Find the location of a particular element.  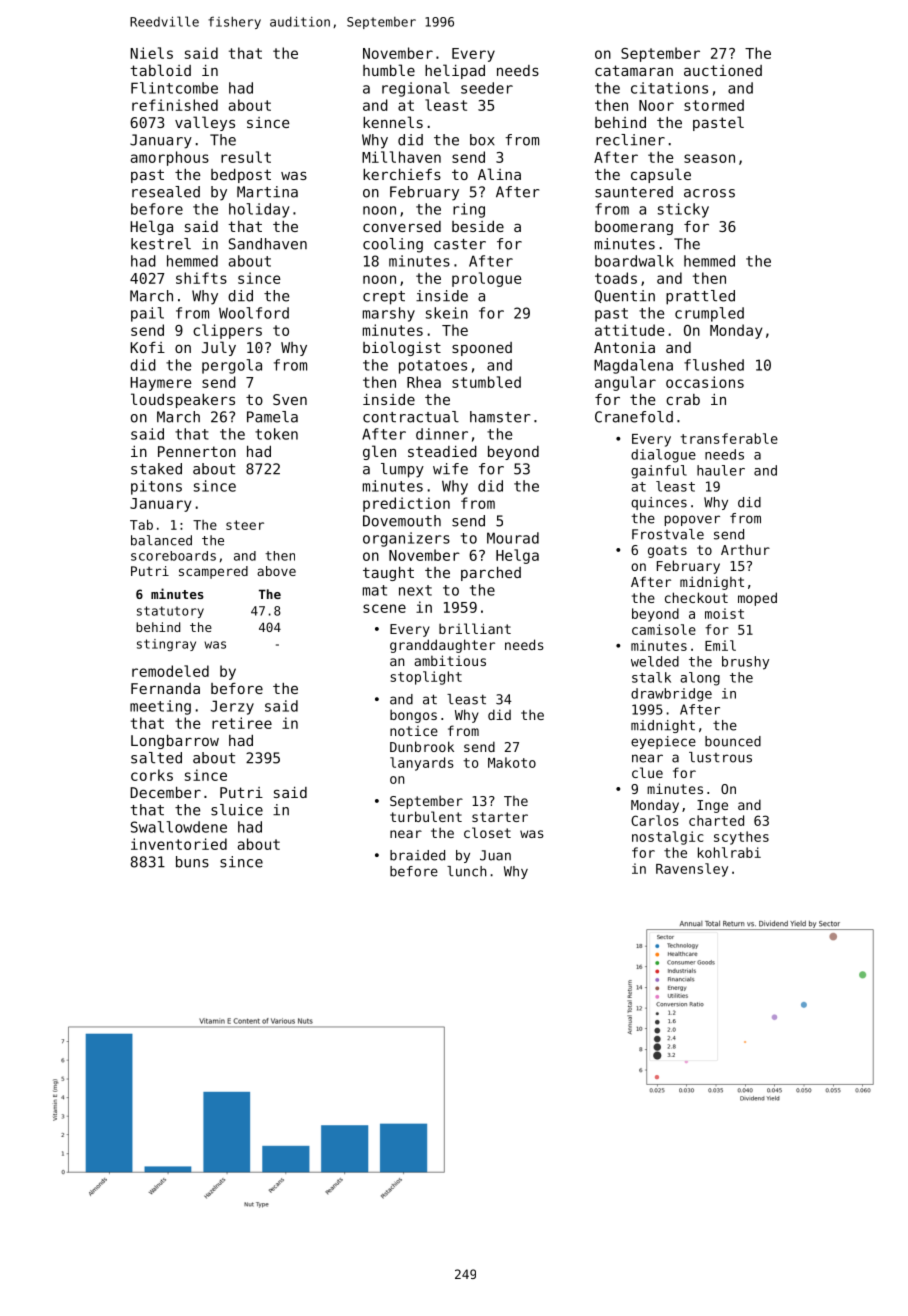

next is located at coordinates (415, 590).
